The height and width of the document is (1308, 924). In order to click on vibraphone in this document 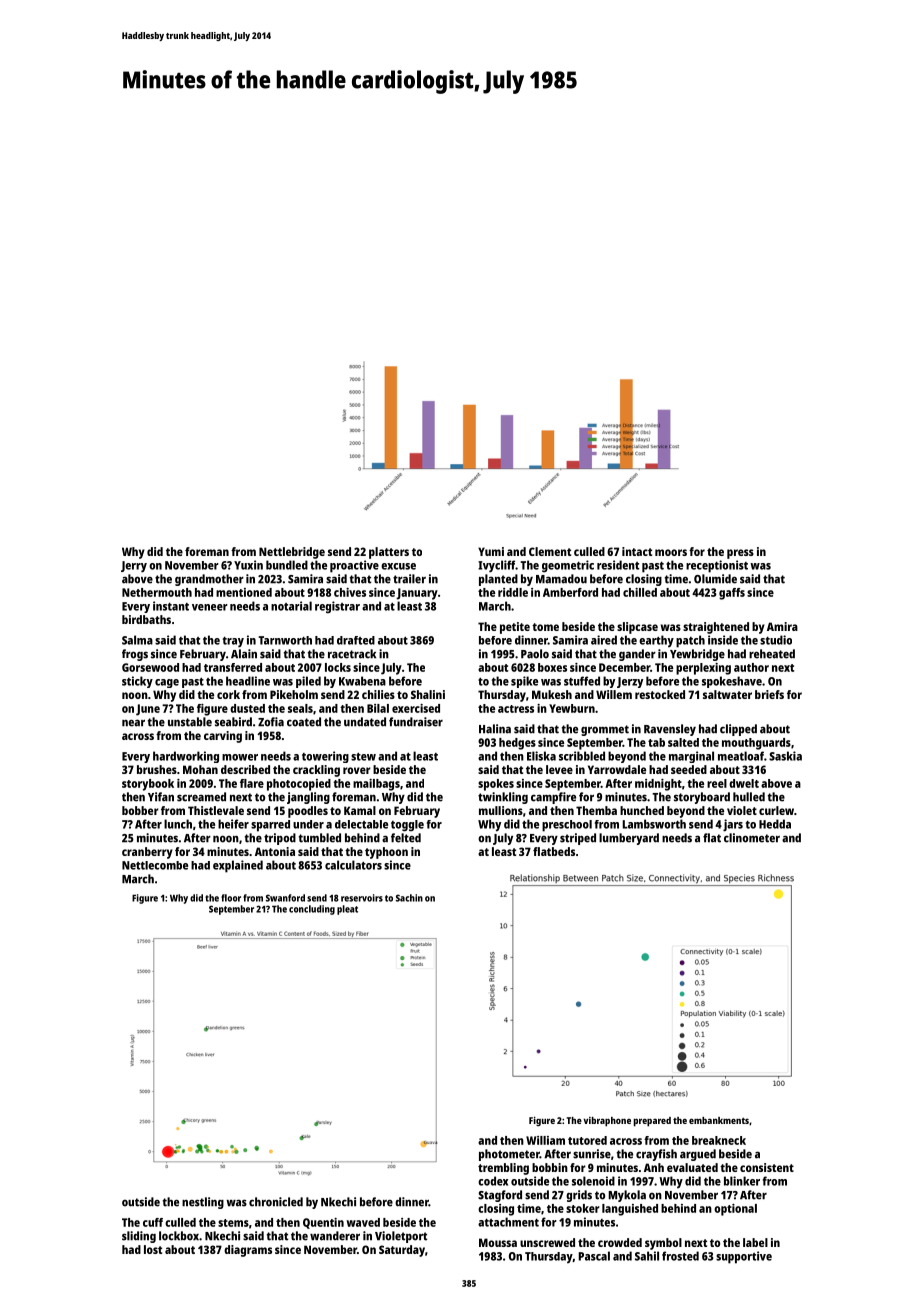, I will do `click(607, 1122)`.
